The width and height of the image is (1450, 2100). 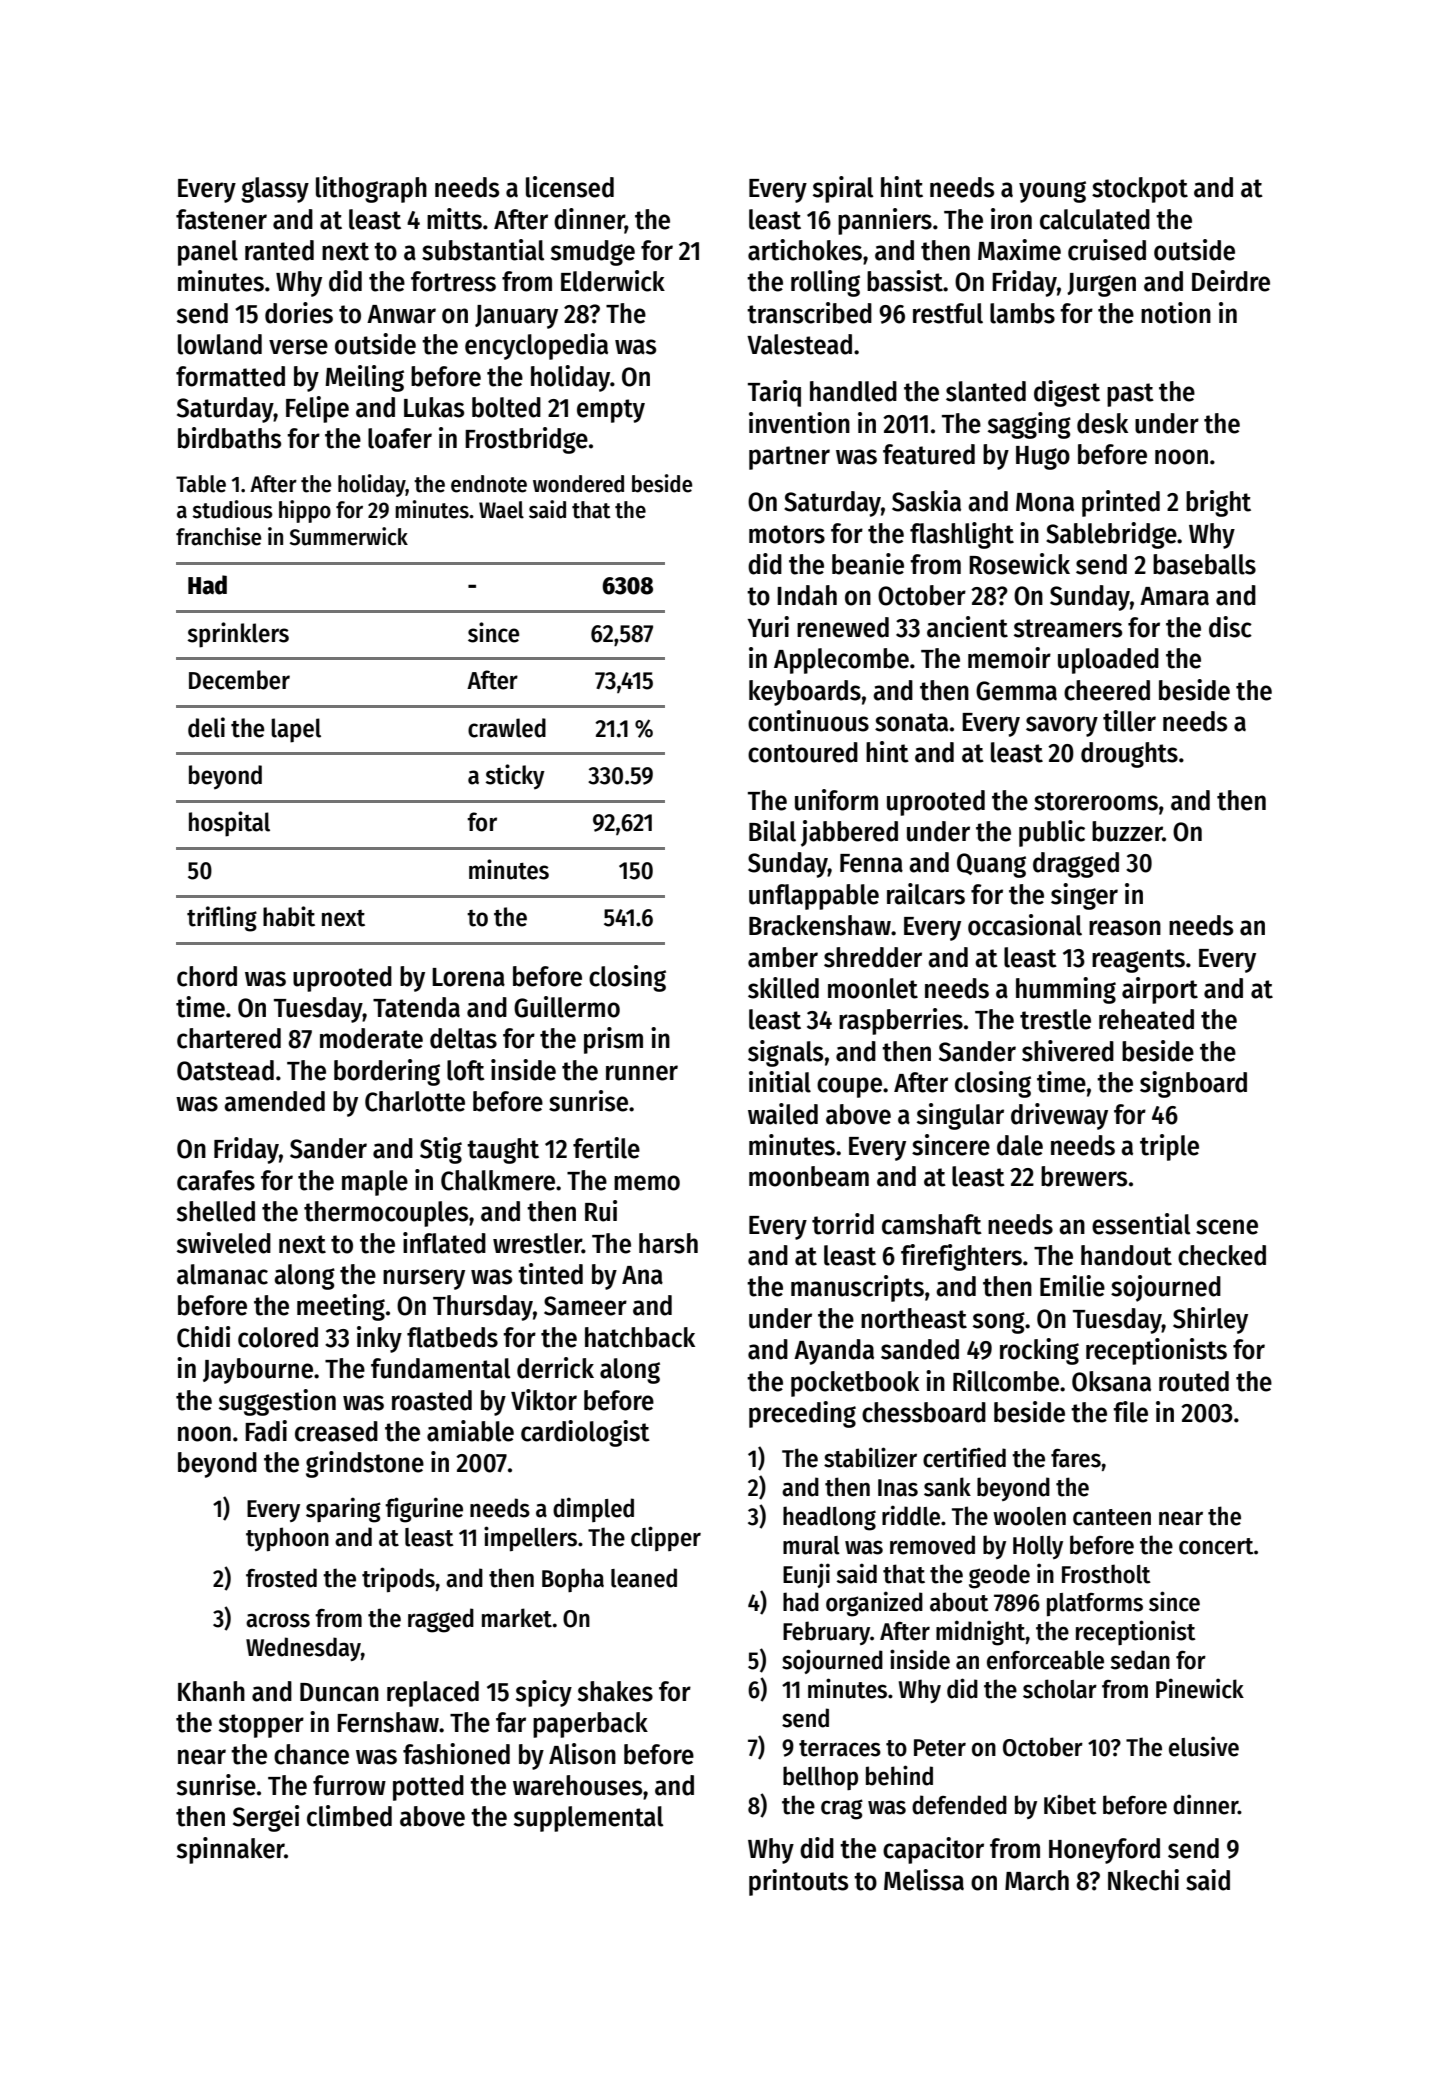 I want to click on maple, so click(x=375, y=1183).
